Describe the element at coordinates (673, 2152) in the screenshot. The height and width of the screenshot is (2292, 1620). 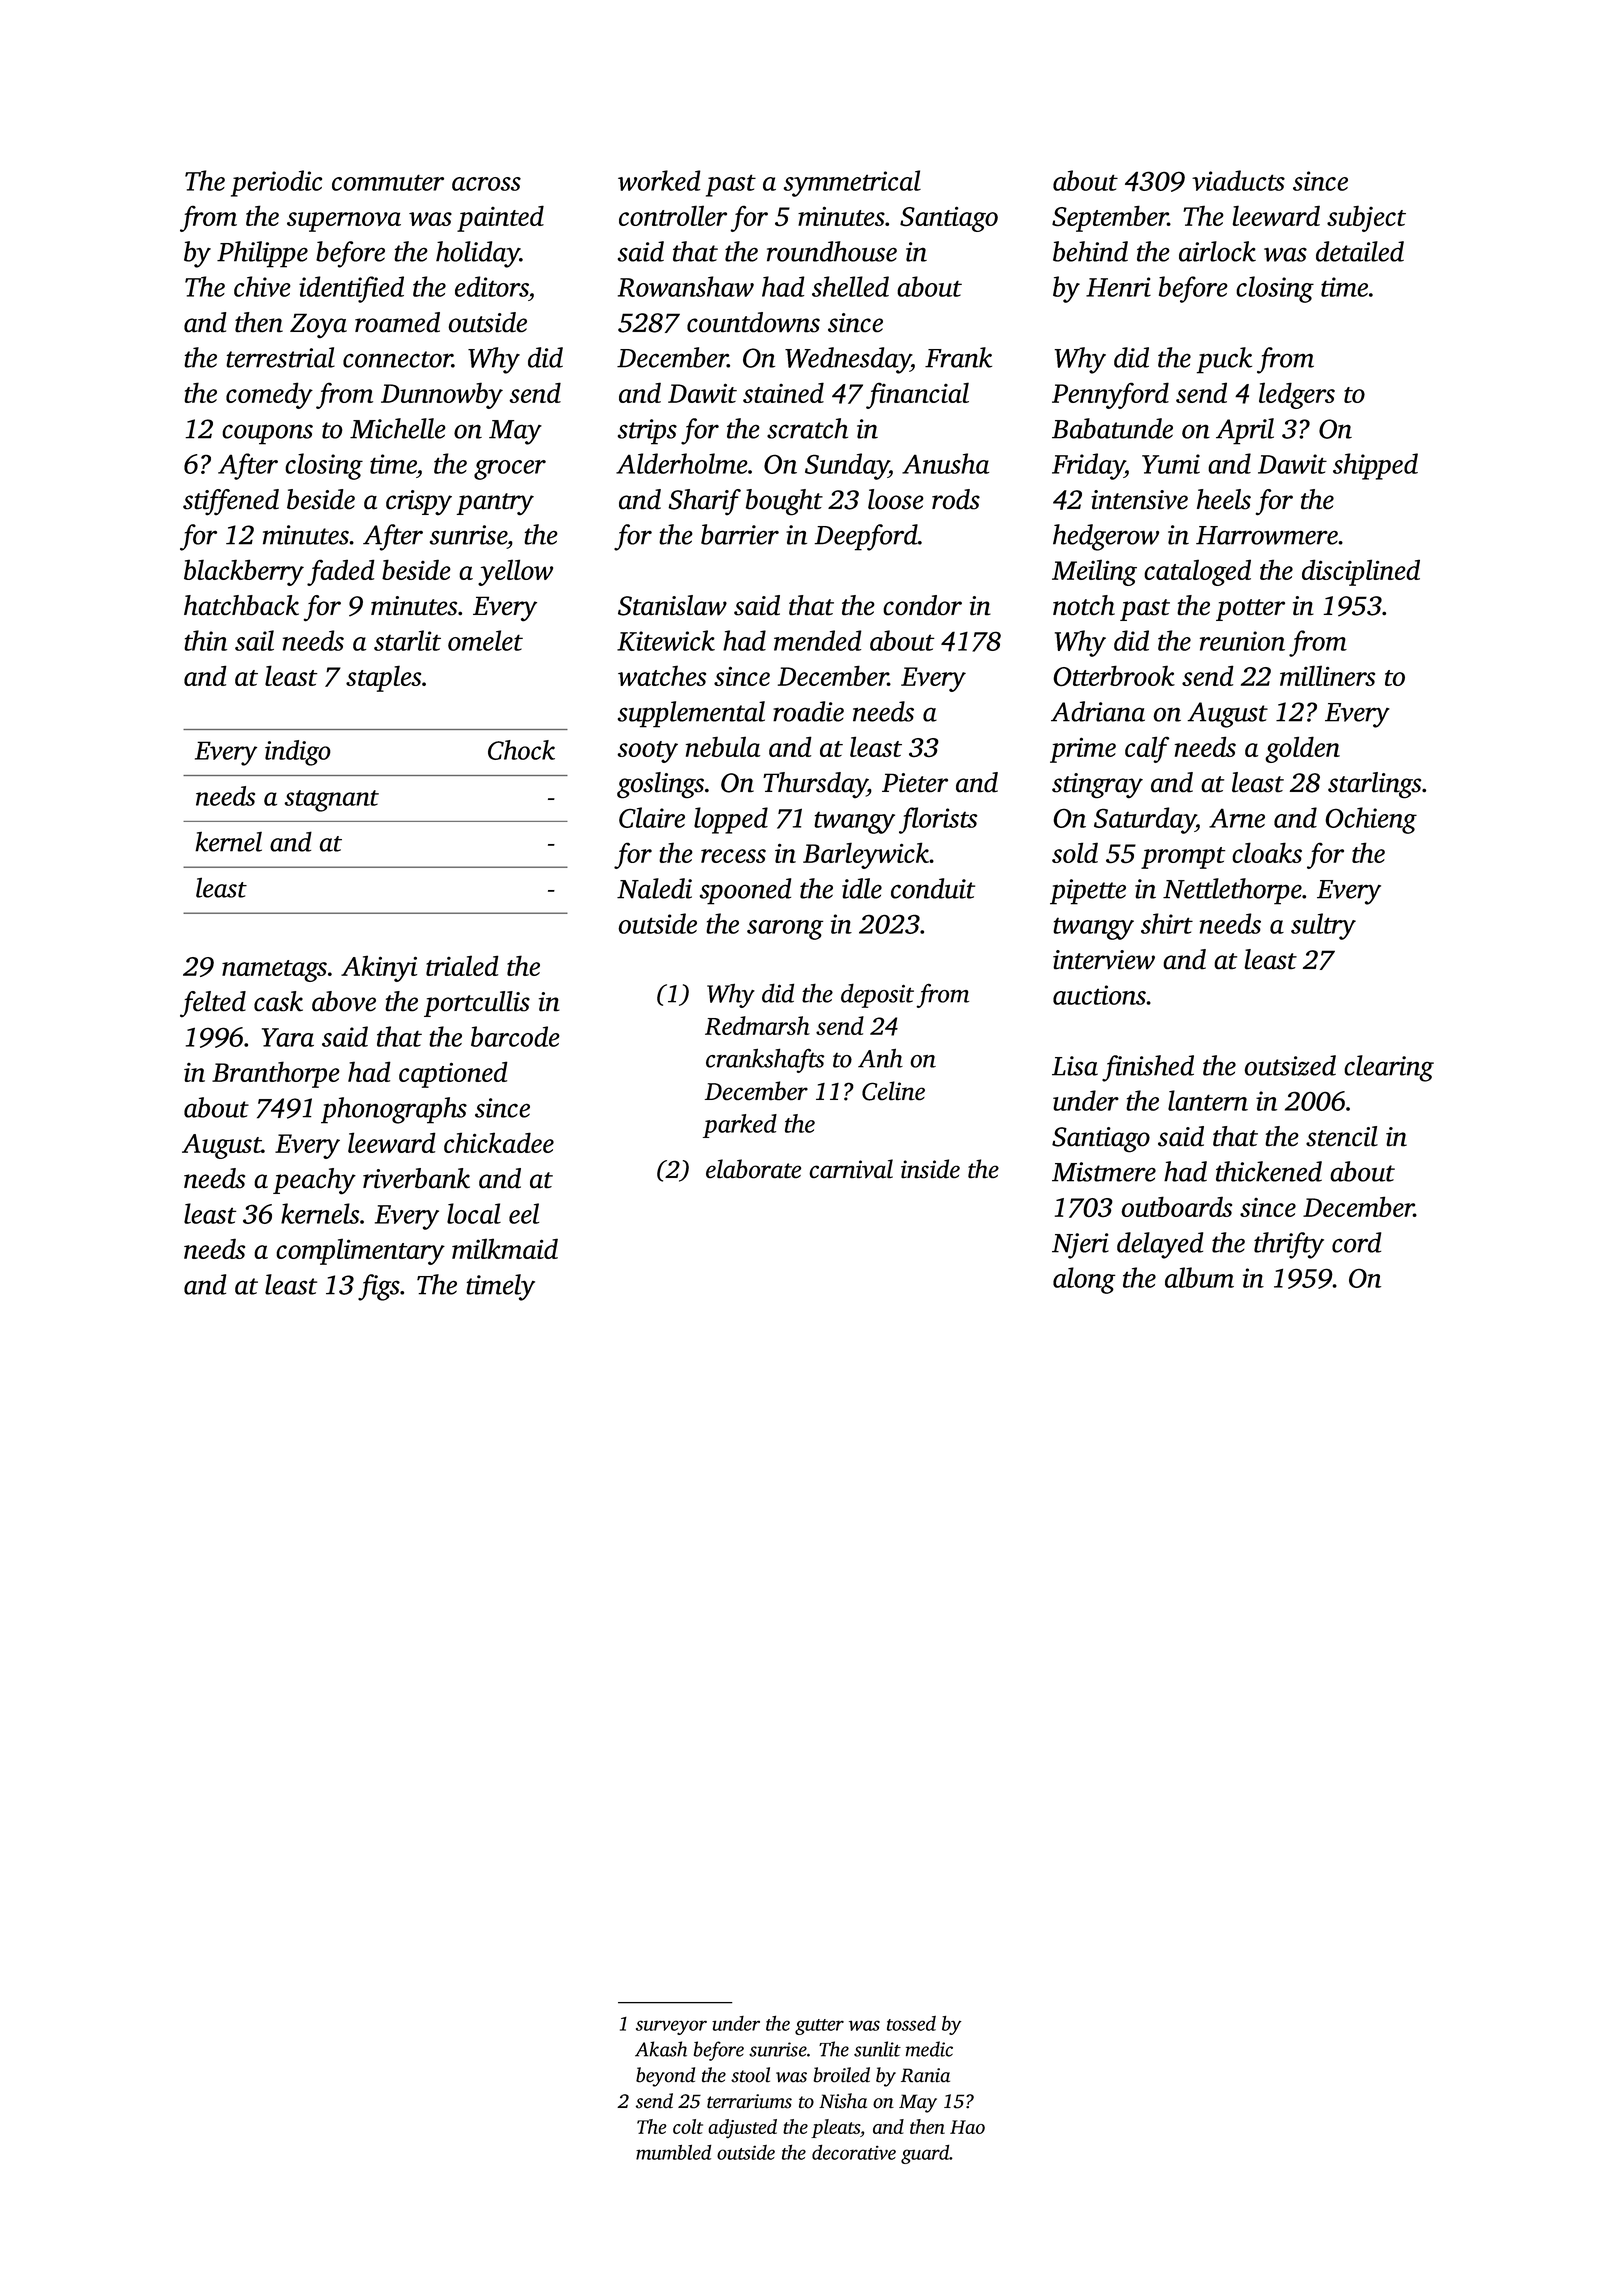
I see `mumbled` at that location.
